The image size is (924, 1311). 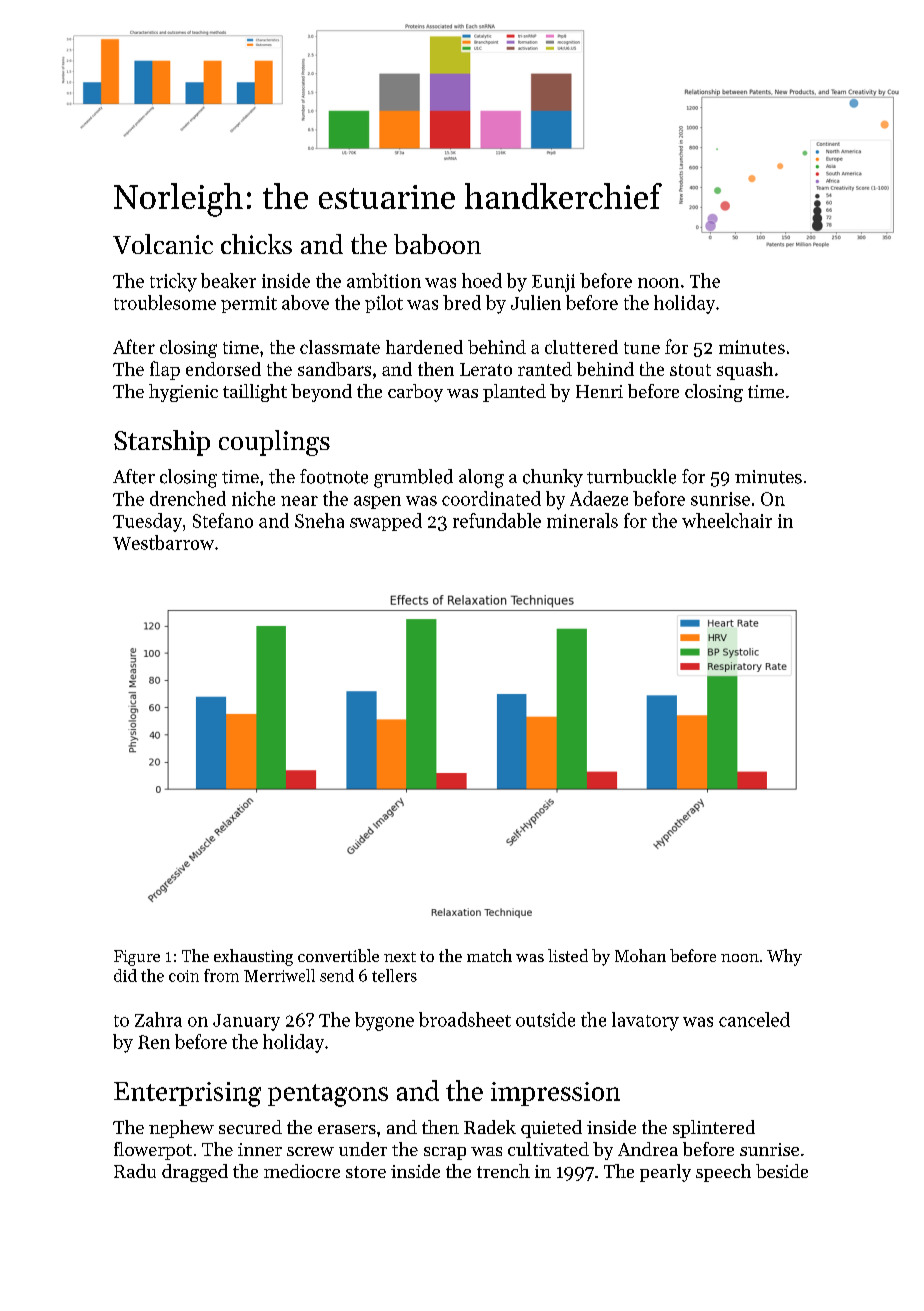 I want to click on Enterprising, so click(x=187, y=1094).
